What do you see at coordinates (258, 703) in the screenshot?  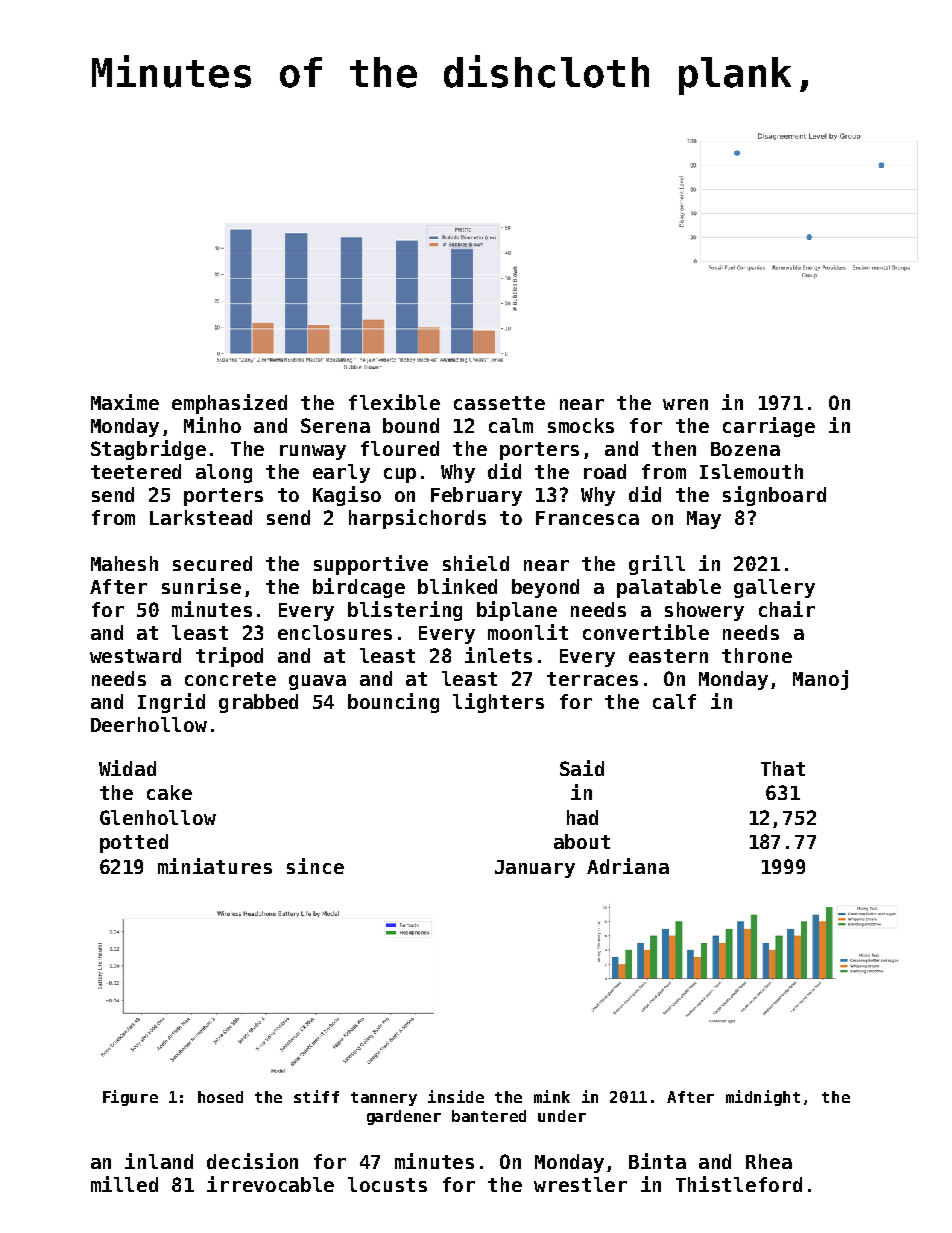 I see `grabbed` at bounding box center [258, 703].
